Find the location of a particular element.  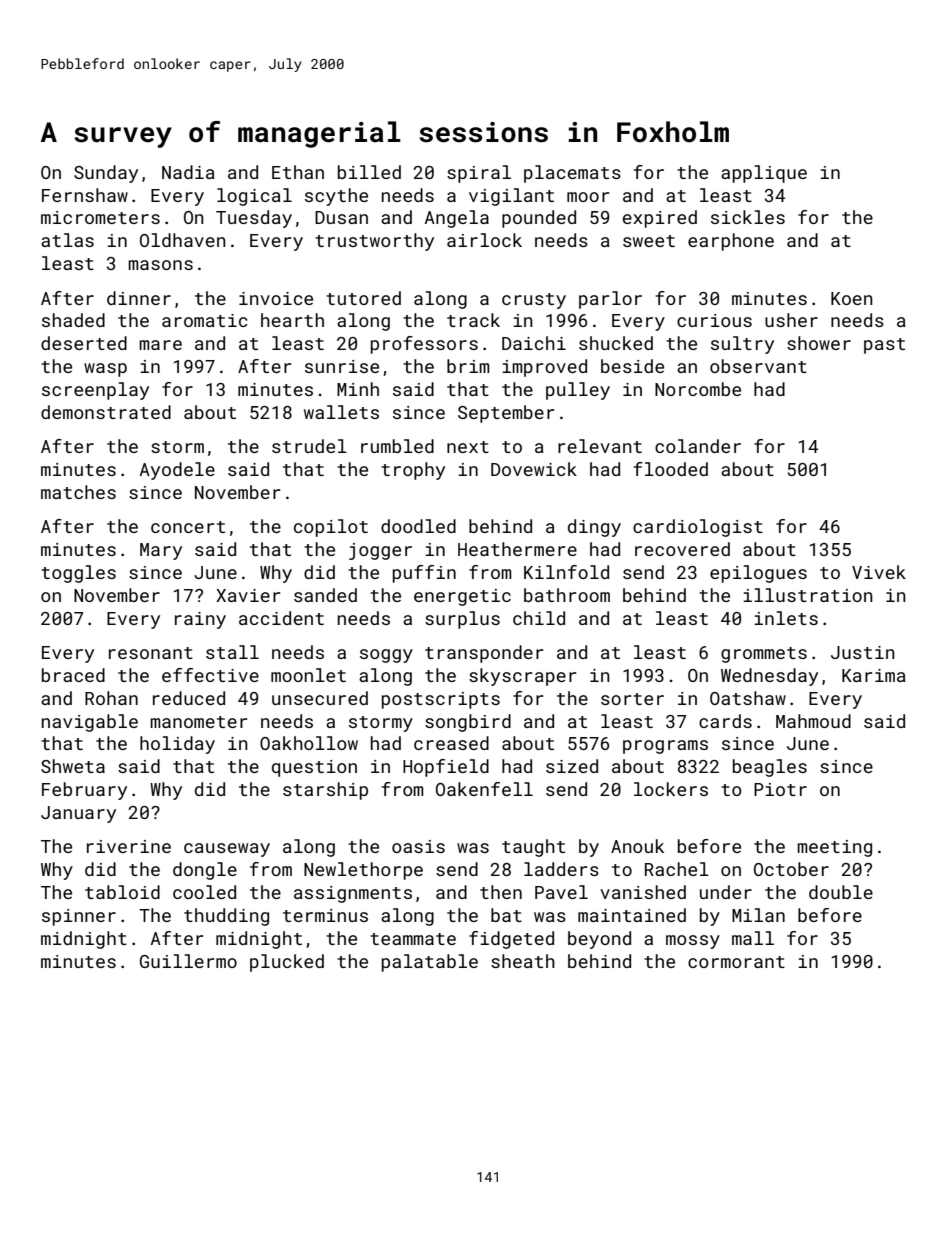

rumbled is located at coordinates (397, 446).
